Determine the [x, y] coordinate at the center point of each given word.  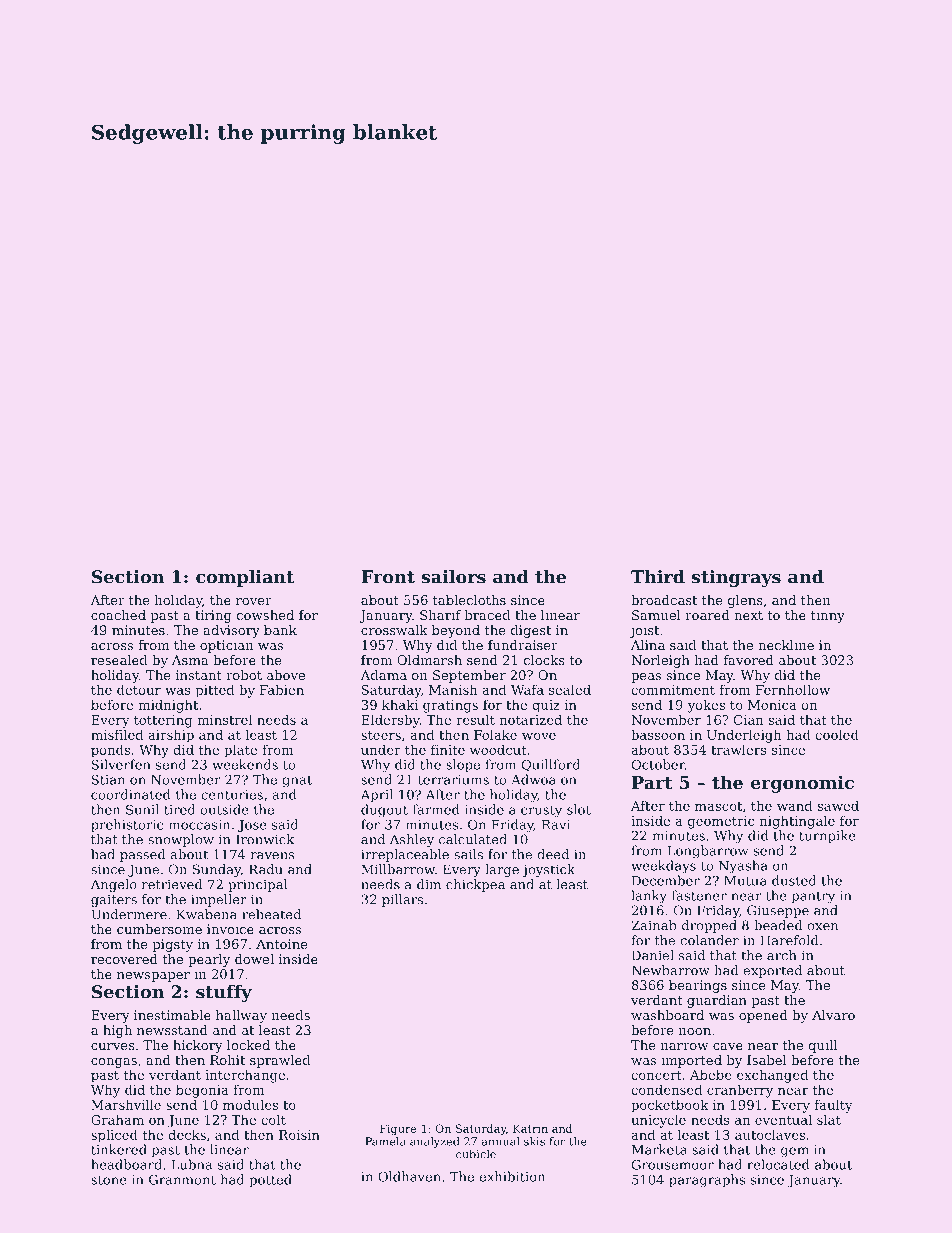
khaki [400, 704]
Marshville [126, 1104]
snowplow [181, 840]
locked [248, 1045]
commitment [673, 690]
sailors [454, 577]
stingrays [736, 578]
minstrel [224, 719]
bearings [698, 986]
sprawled [280, 1061]
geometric [721, 822]
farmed [436, 809]
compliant [245, 578]
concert [656, 1075]
